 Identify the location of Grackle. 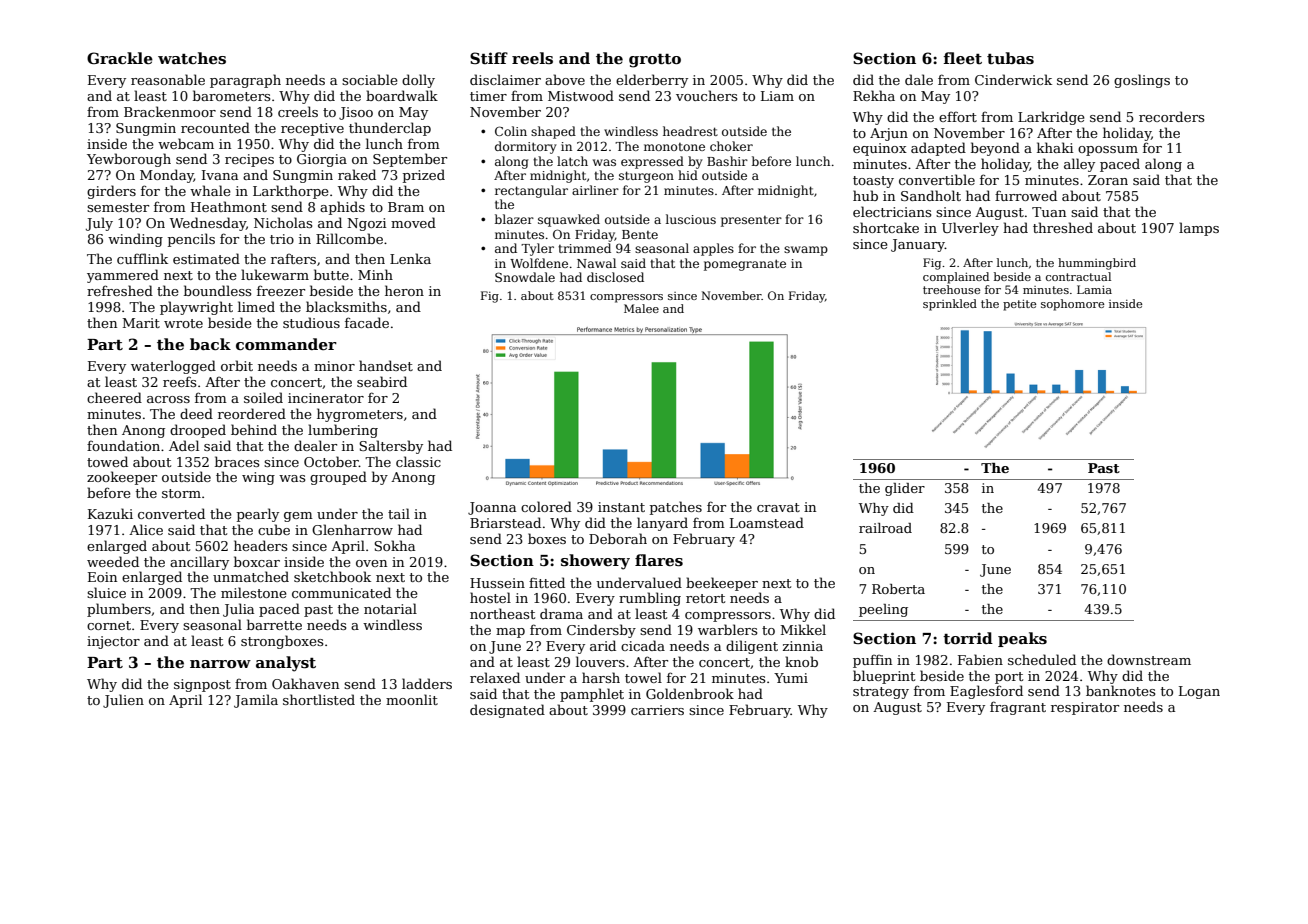
(120, 58).
